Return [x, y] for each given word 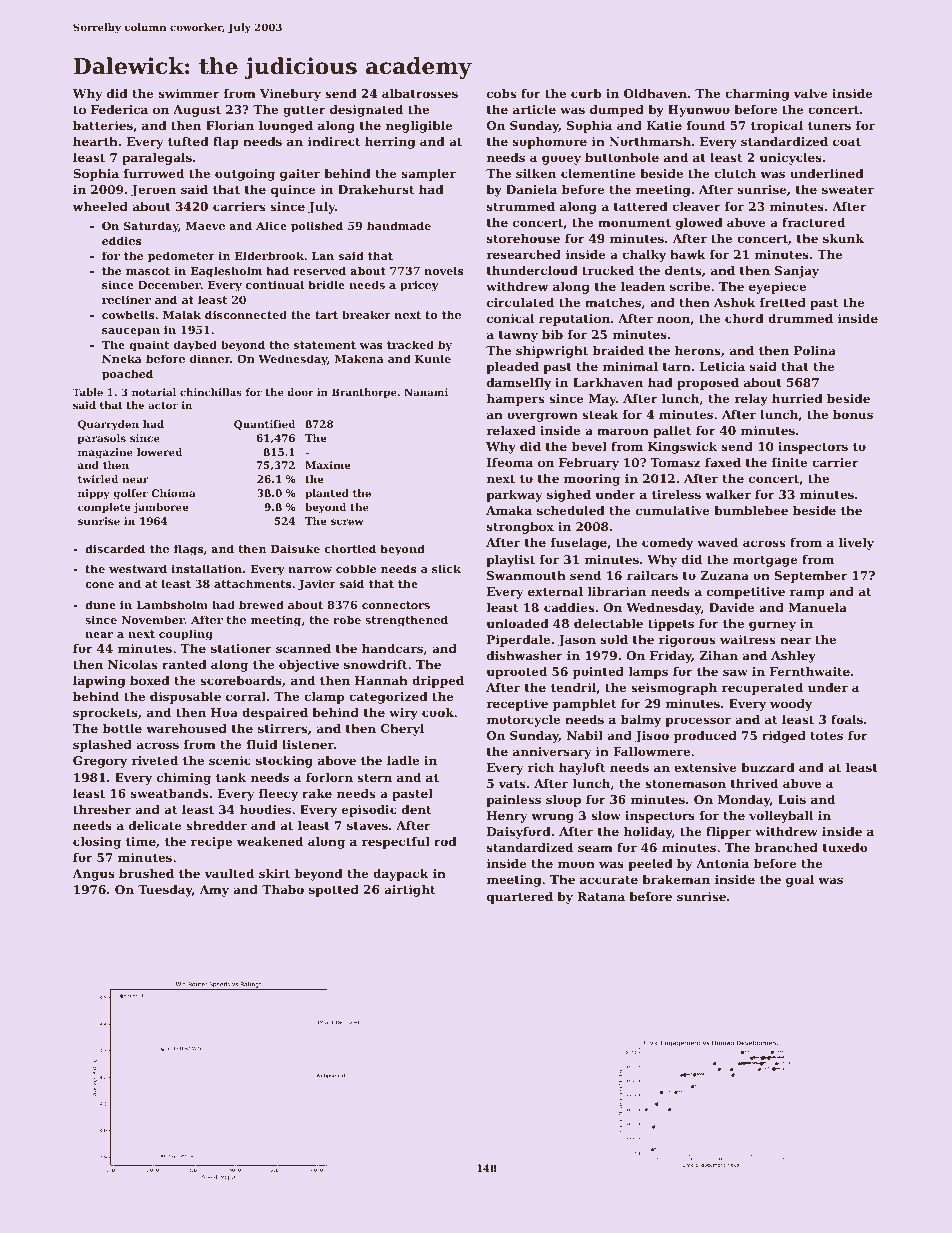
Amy [214, 891]
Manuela [818, 607]
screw [347, 522]
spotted [334, 891]
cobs [501, 93]
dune [100, 604]
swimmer [189, 93]
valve [811, 93]
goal [800, 881]
